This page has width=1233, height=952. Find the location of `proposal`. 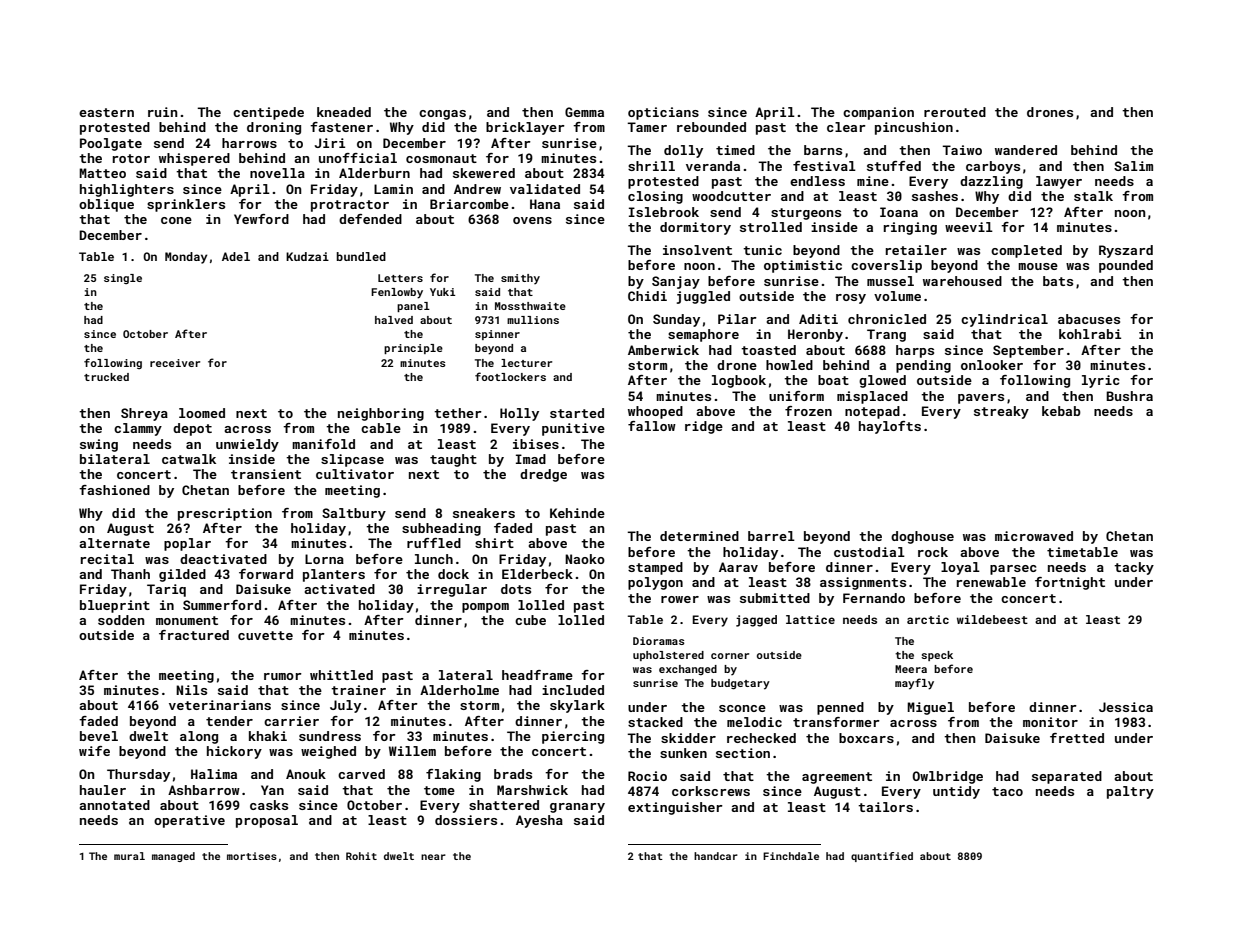

proposal is located at coordinates (267, 821).
